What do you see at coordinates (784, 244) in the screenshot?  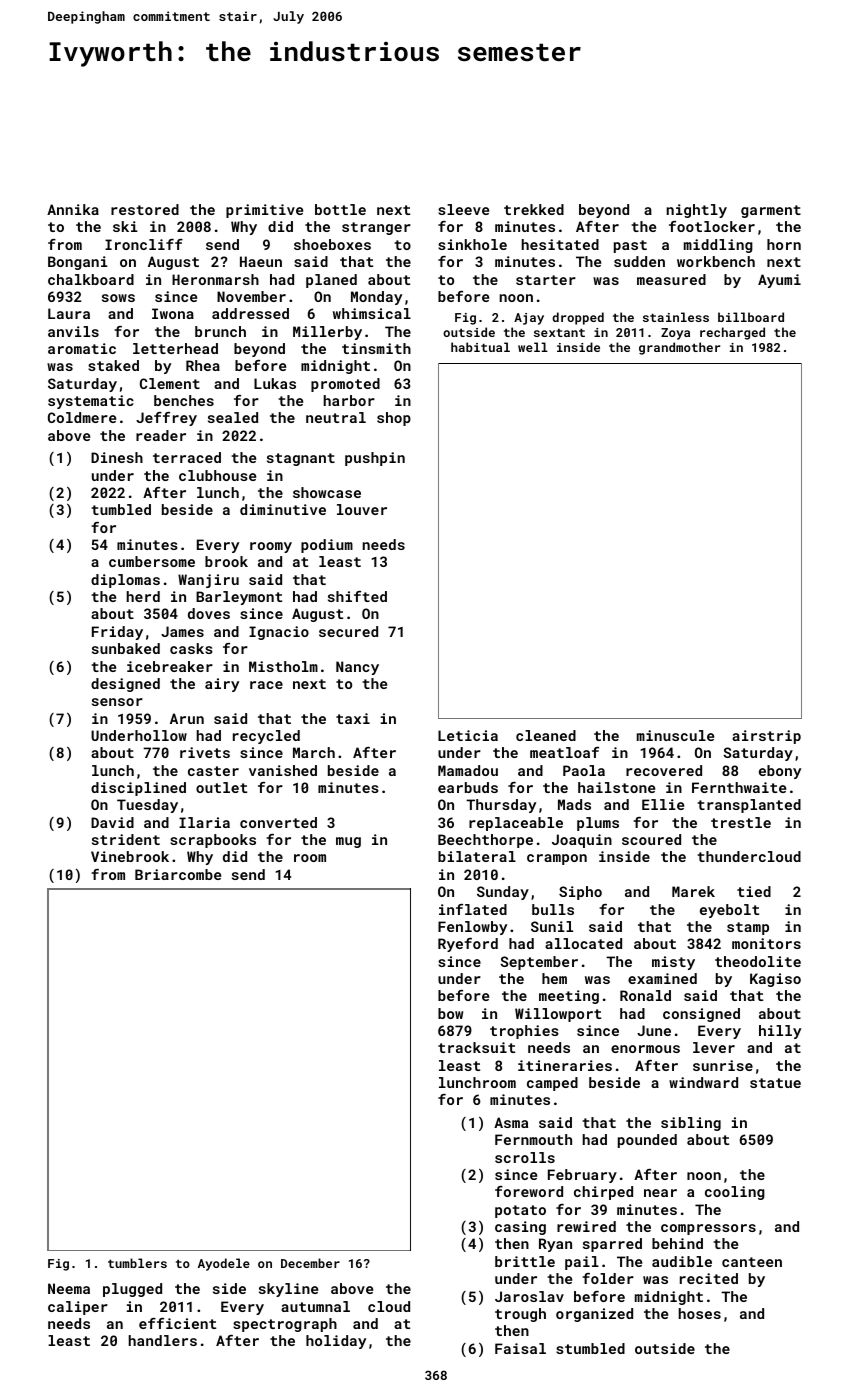 I see `horn` at bounding box center [784, 244].
